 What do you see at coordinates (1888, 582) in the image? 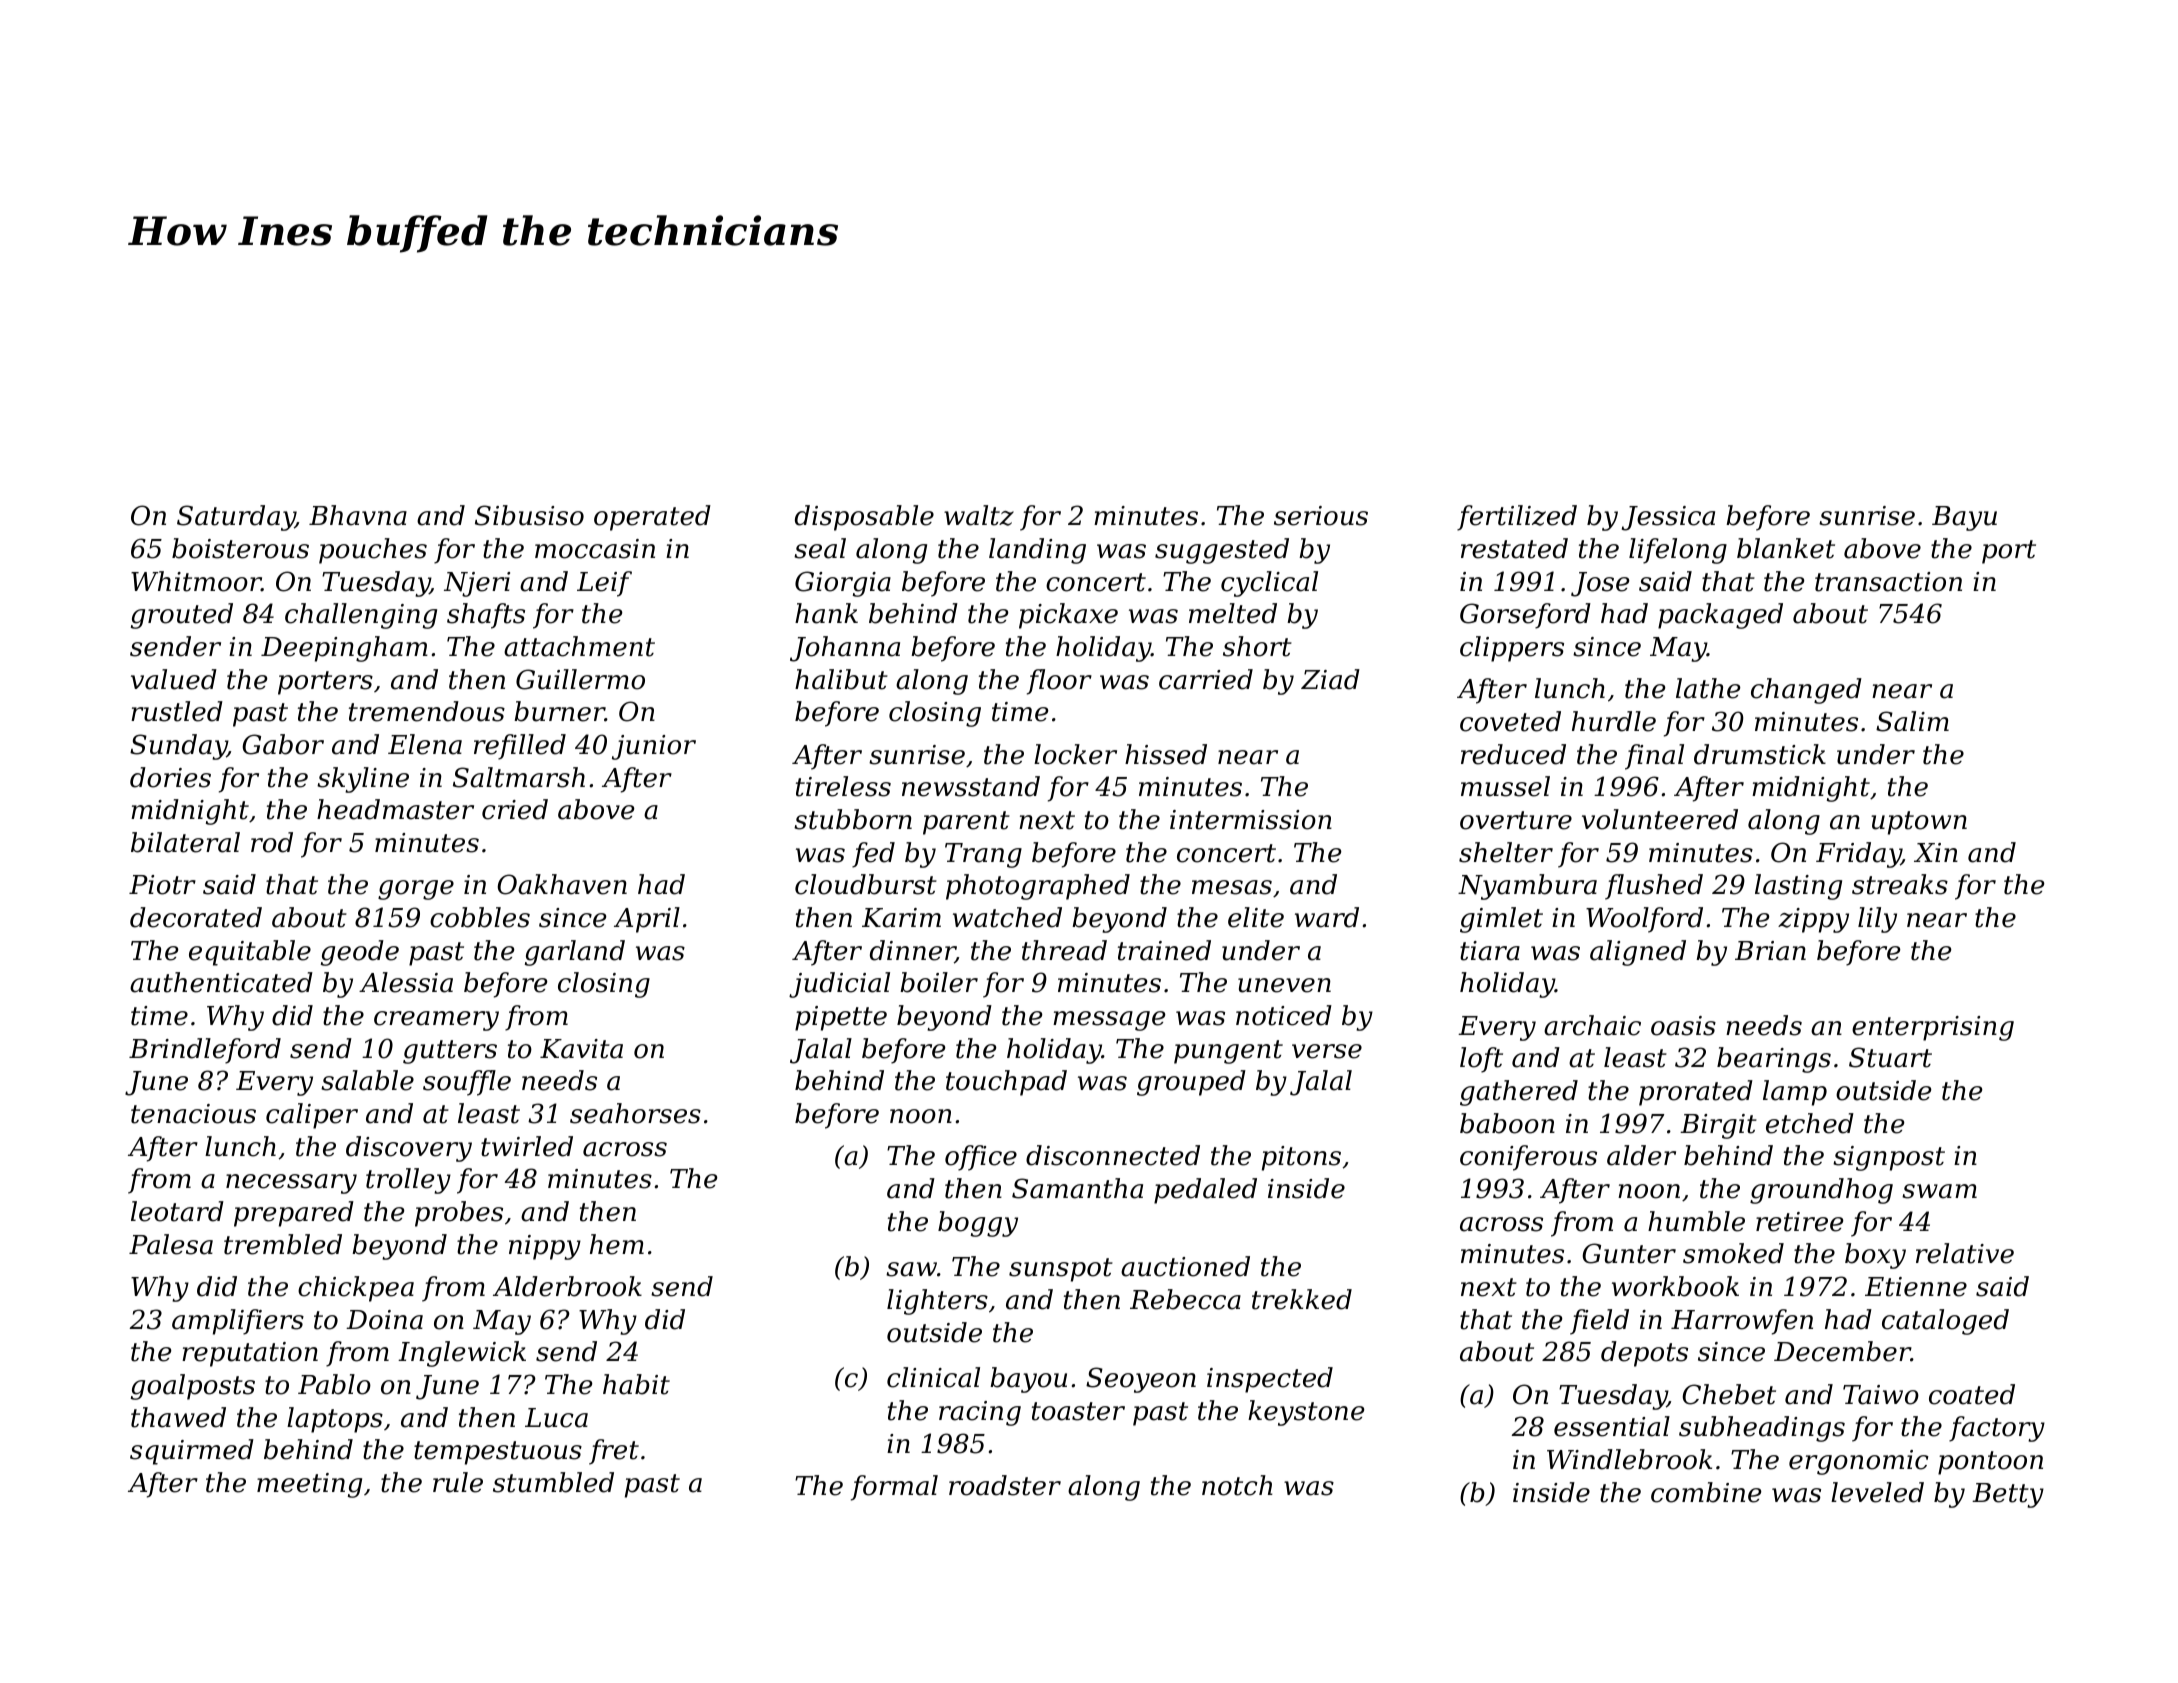
I see `transaction` at bounding box center [1888, 582].
